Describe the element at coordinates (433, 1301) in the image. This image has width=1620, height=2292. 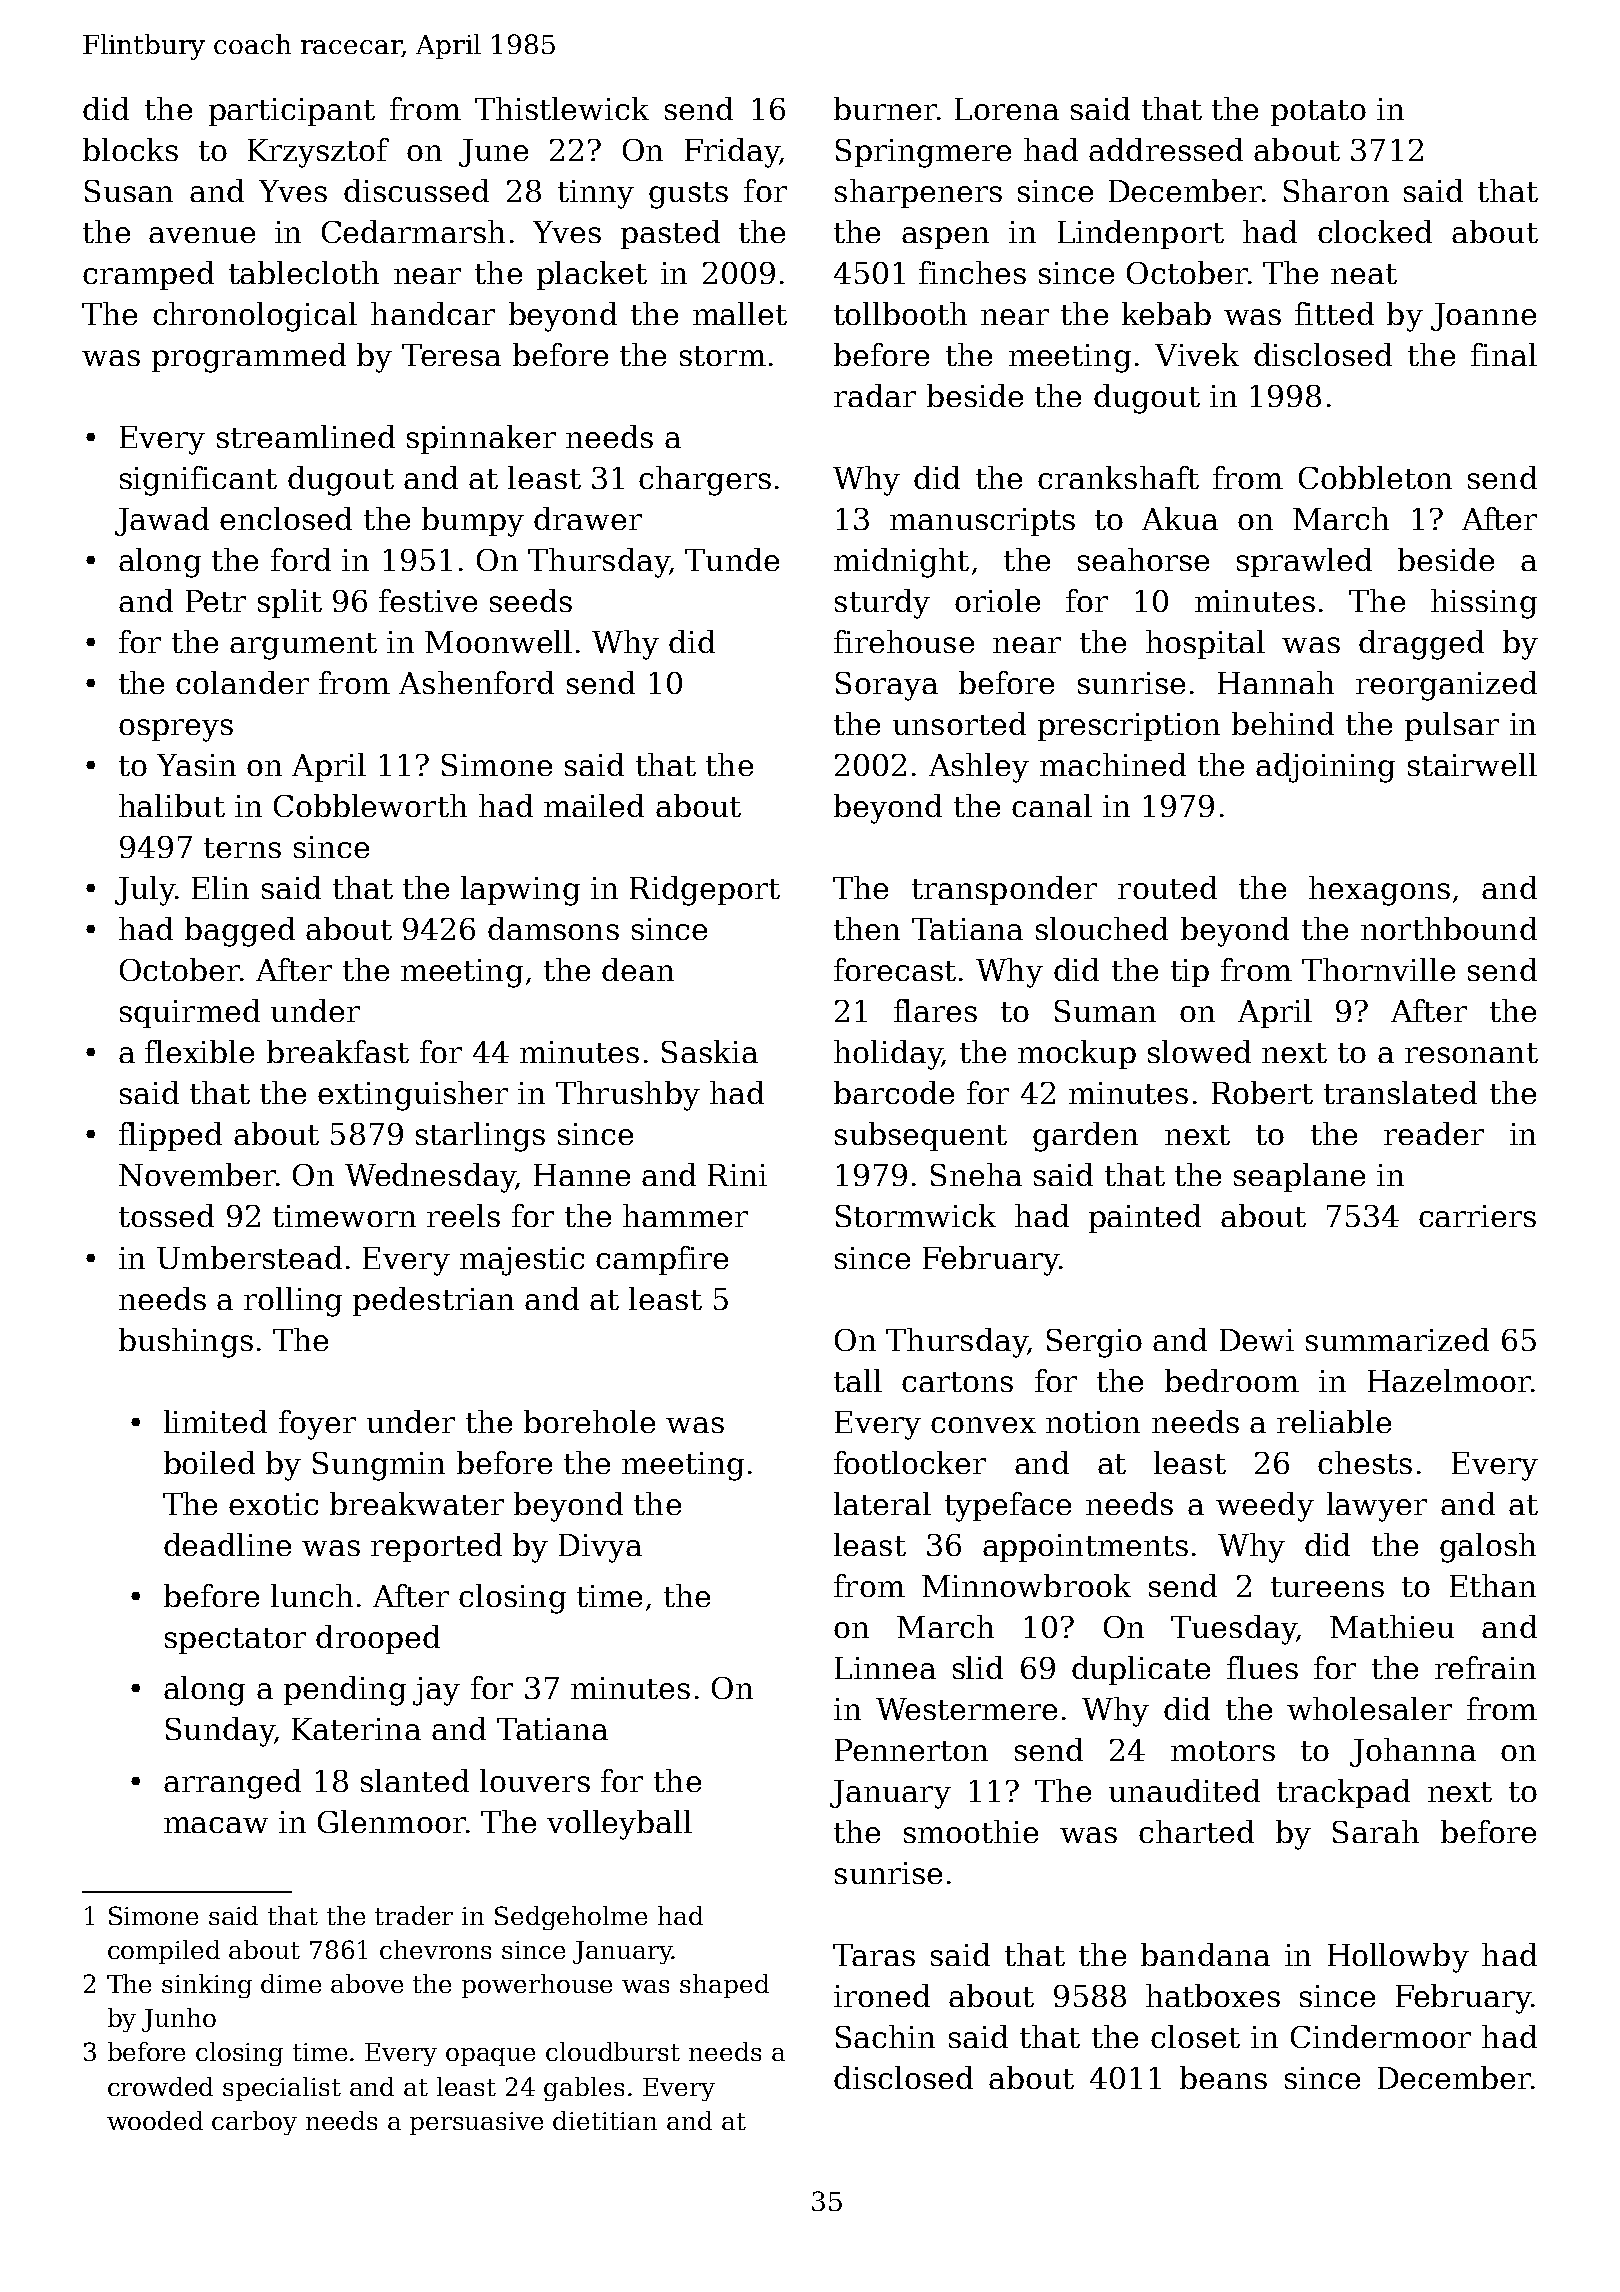
I see `pedestrian` at that location.
